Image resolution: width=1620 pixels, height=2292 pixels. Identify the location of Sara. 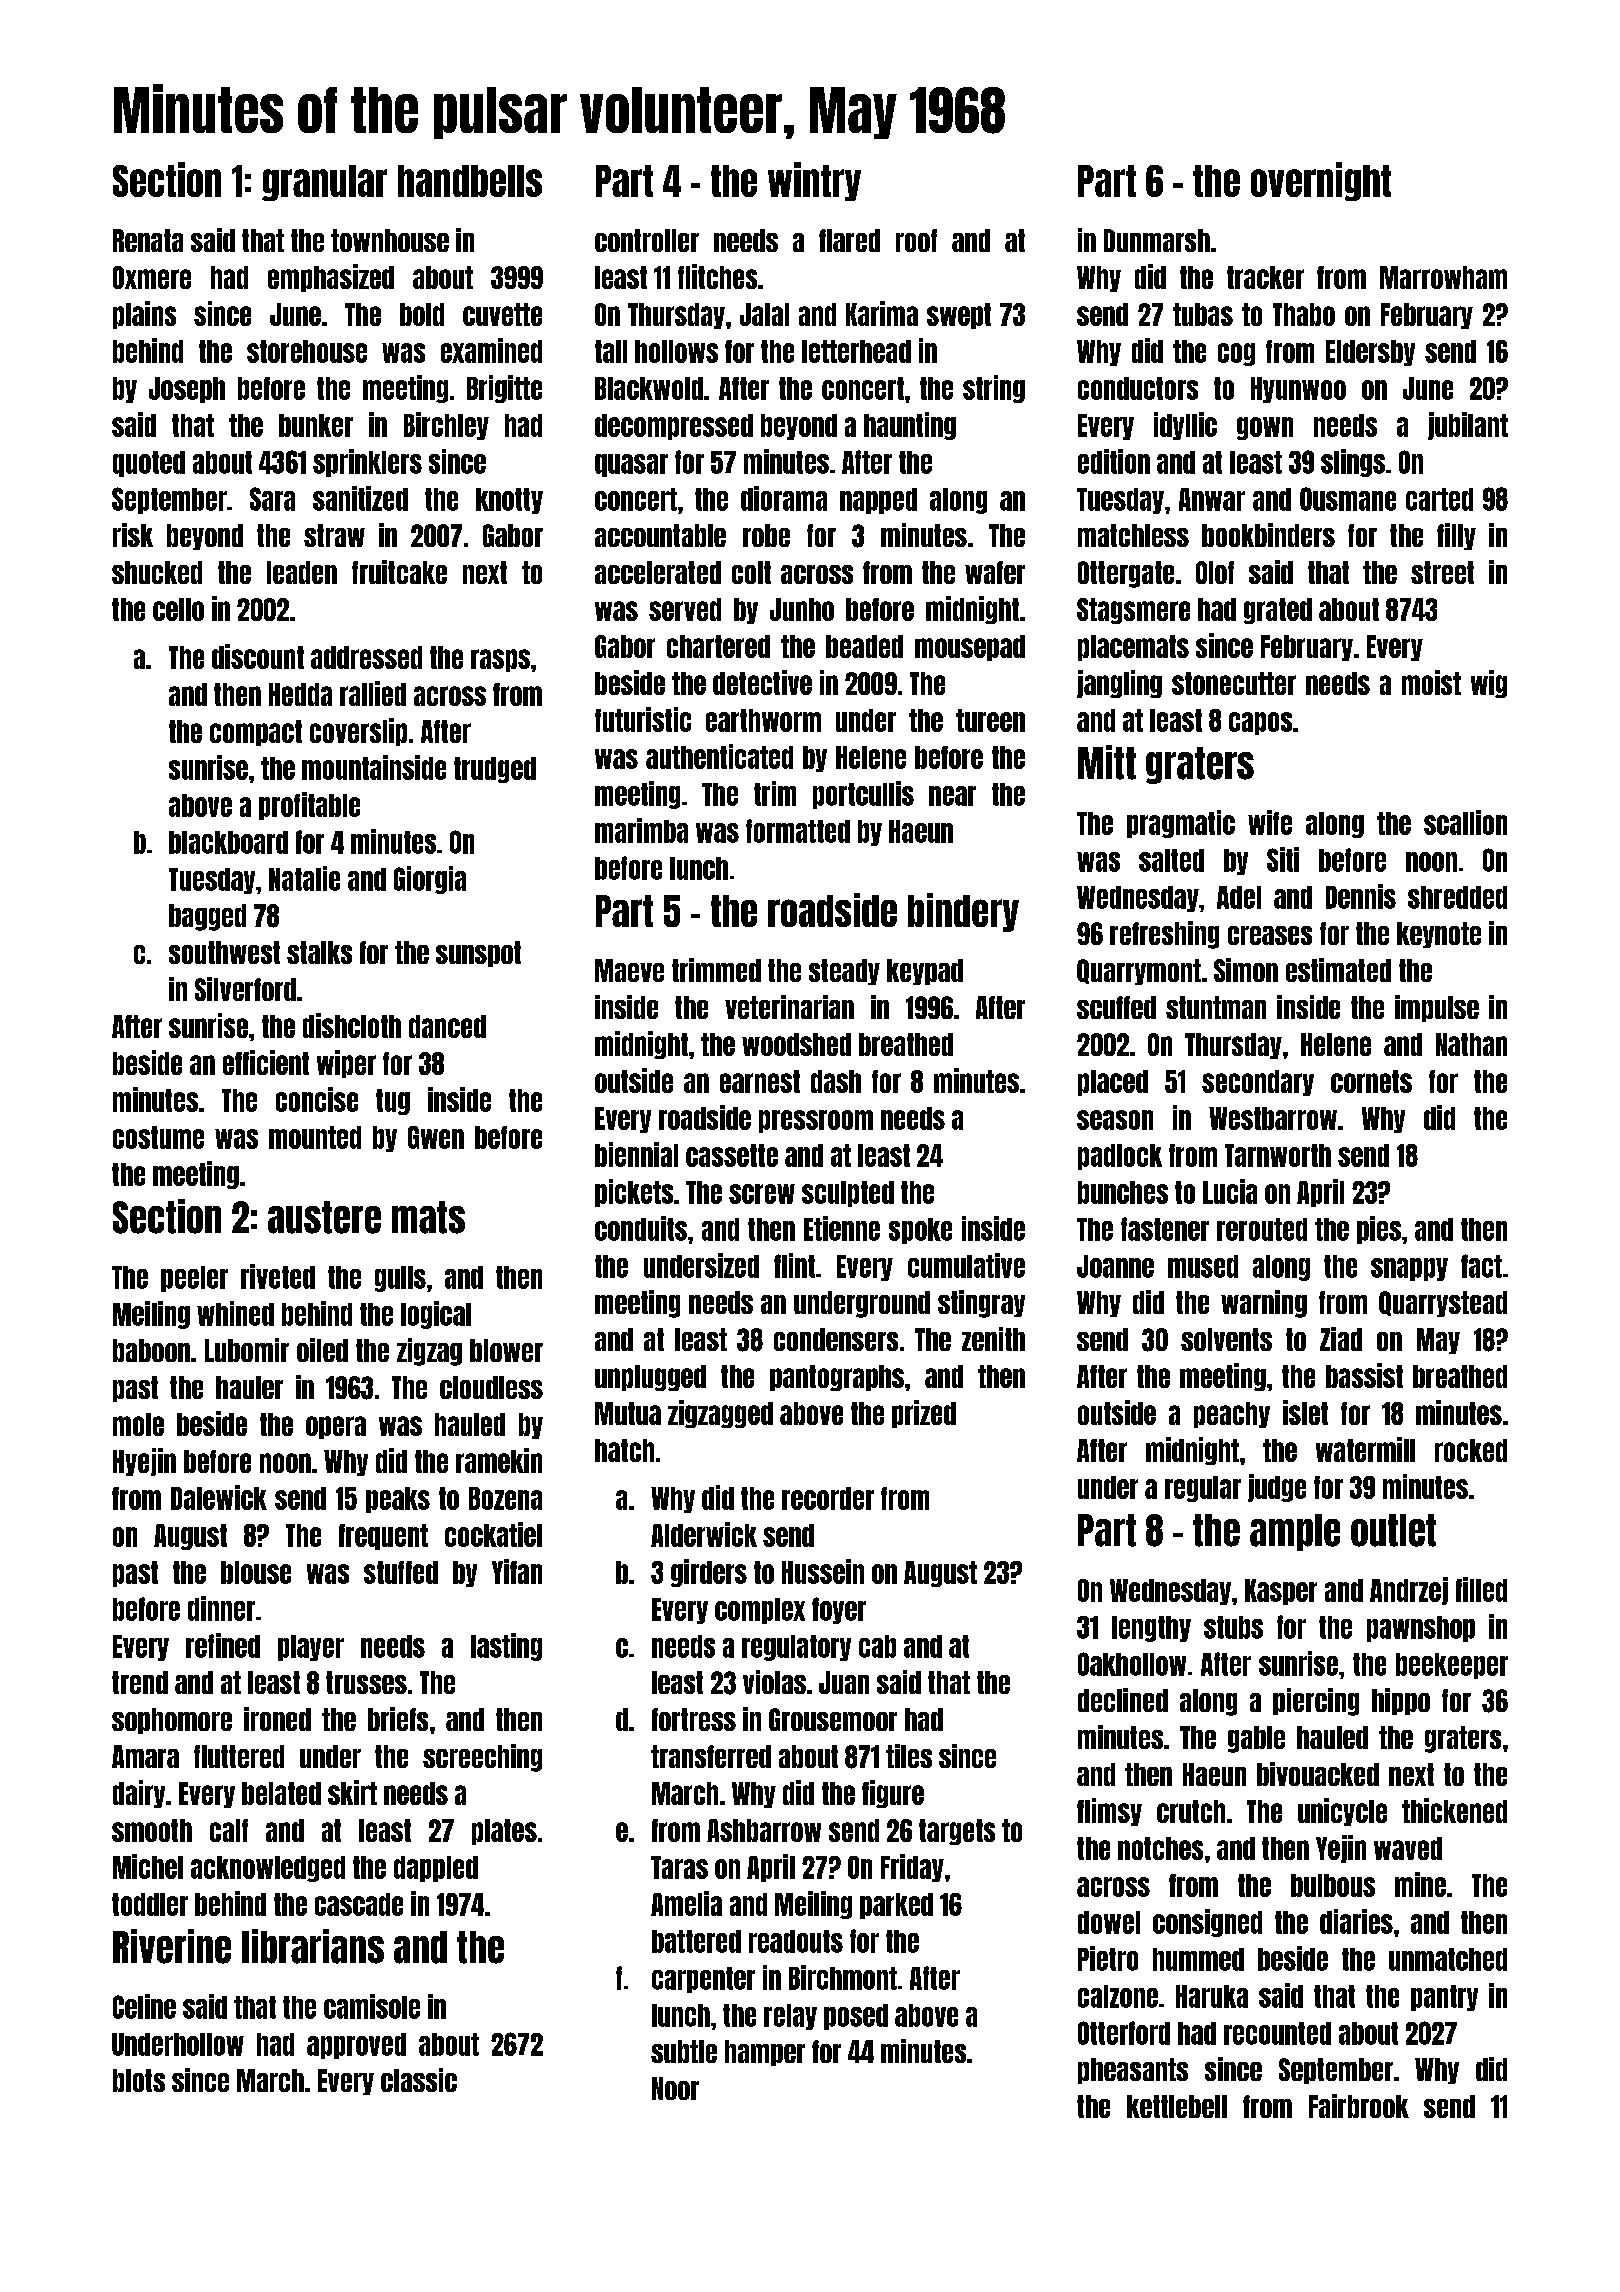
(272, 499).
